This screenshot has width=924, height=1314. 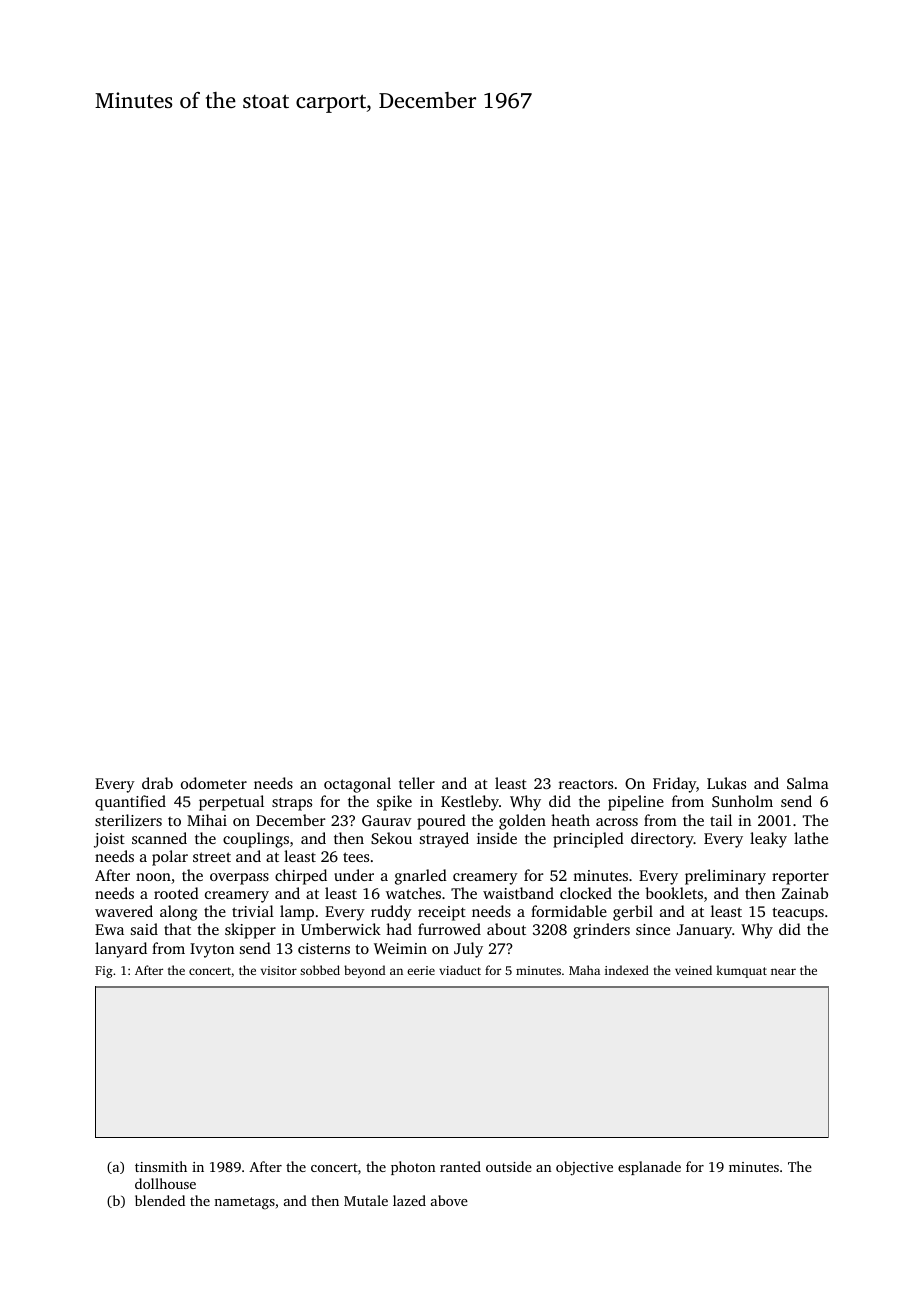 What do you see at coordinates (366, 1200) in the screenshot?
I see `Mutale` at bounding box center [366, 1200].
